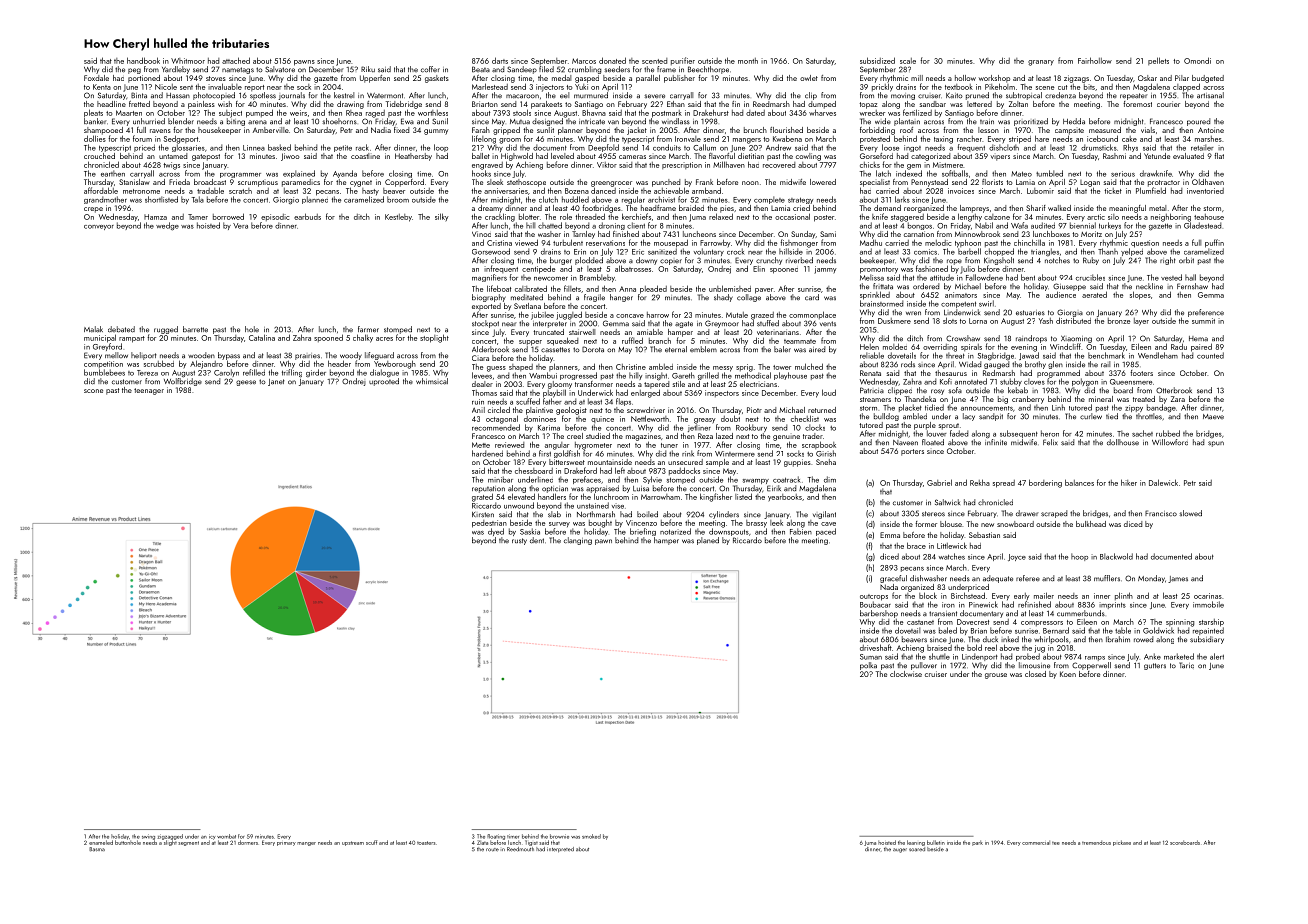 The height and width of the page is (924, 1308). I want to click on Fabien, so click(801, 531).
